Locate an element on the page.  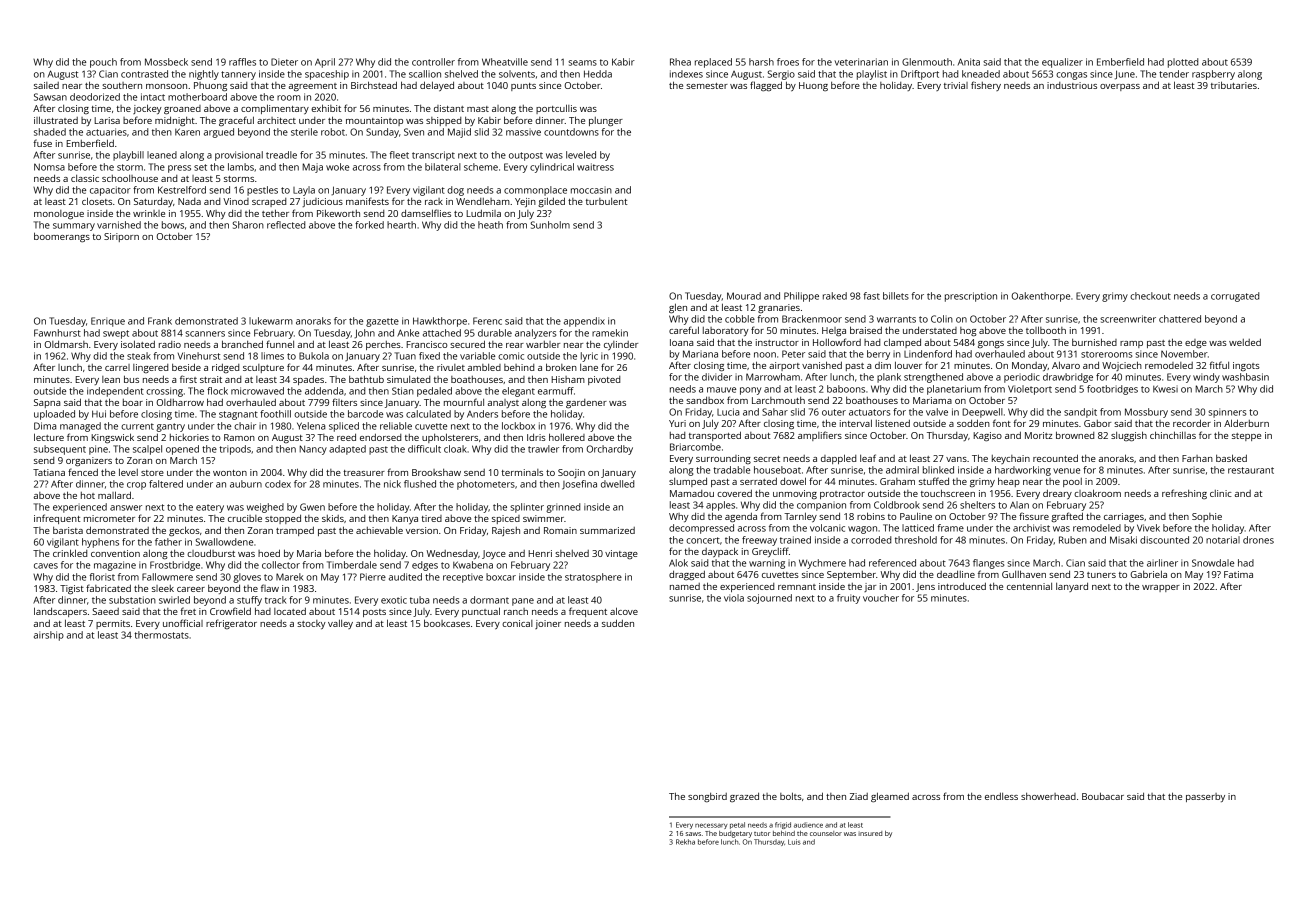
Rekha is located at coordinates (685, 842).
